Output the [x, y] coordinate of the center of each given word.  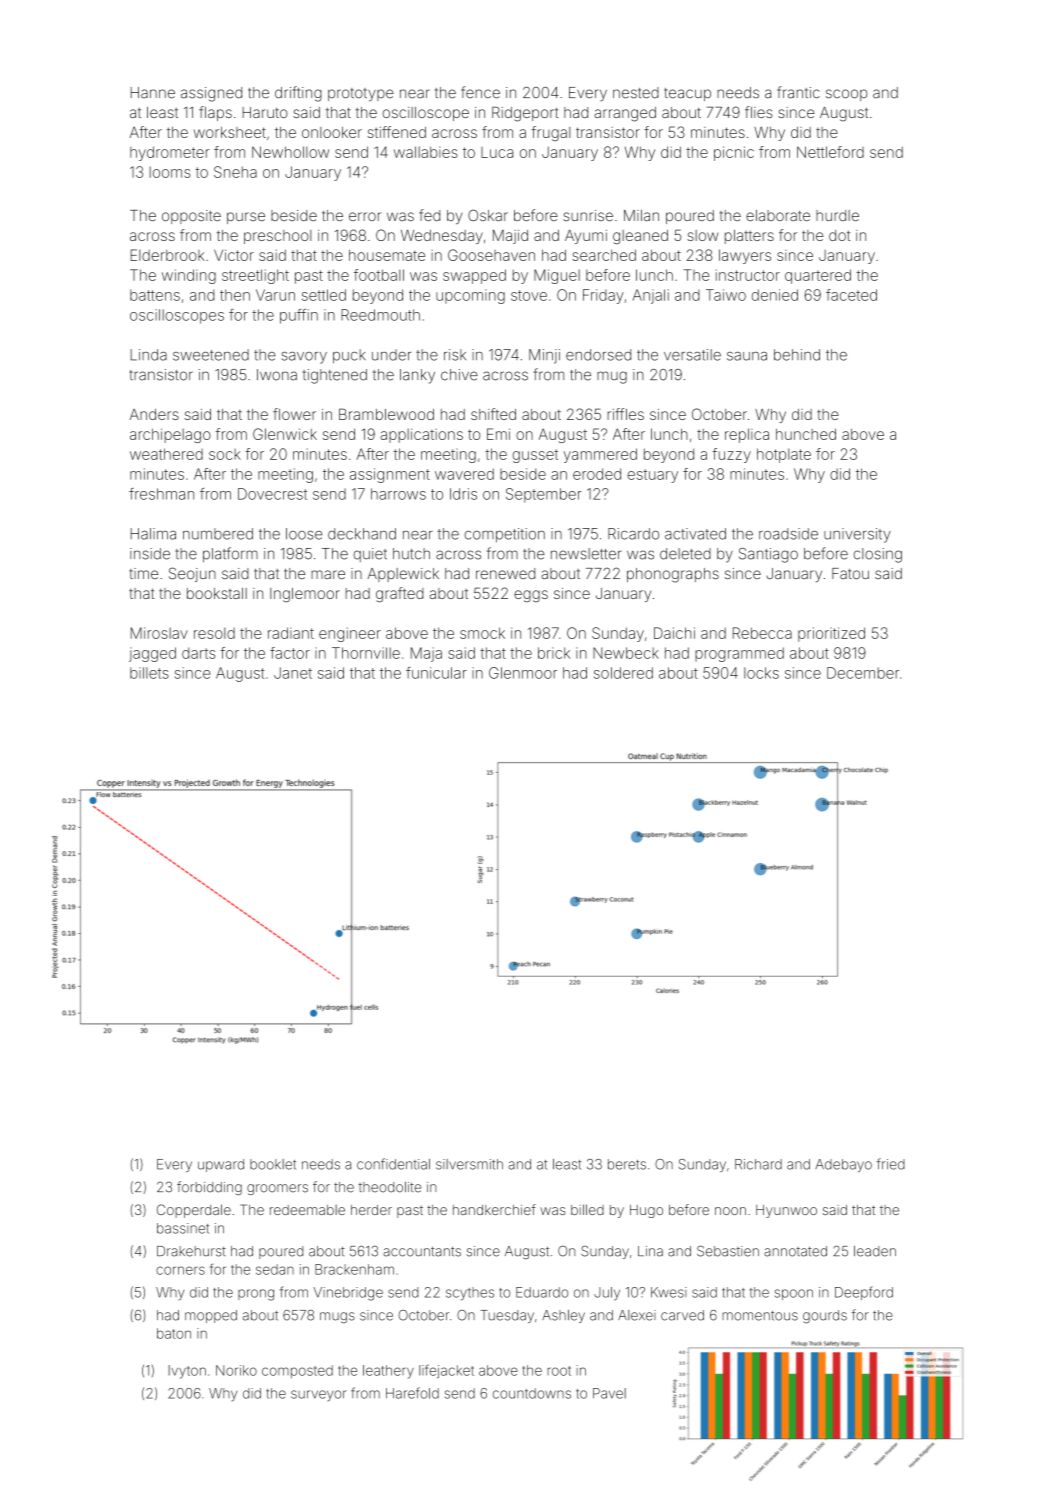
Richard [758, 1164]
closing [878, 555]
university [857, 535]
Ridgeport [525, 114]
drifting [298, 94]
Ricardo [633, 534]
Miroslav [159, 633]
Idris [463, 494]
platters [749, 237]
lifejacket [446, 1372]
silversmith [469, 1164]
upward [221, 1165]
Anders [154, 414]
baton [174, 1333]
